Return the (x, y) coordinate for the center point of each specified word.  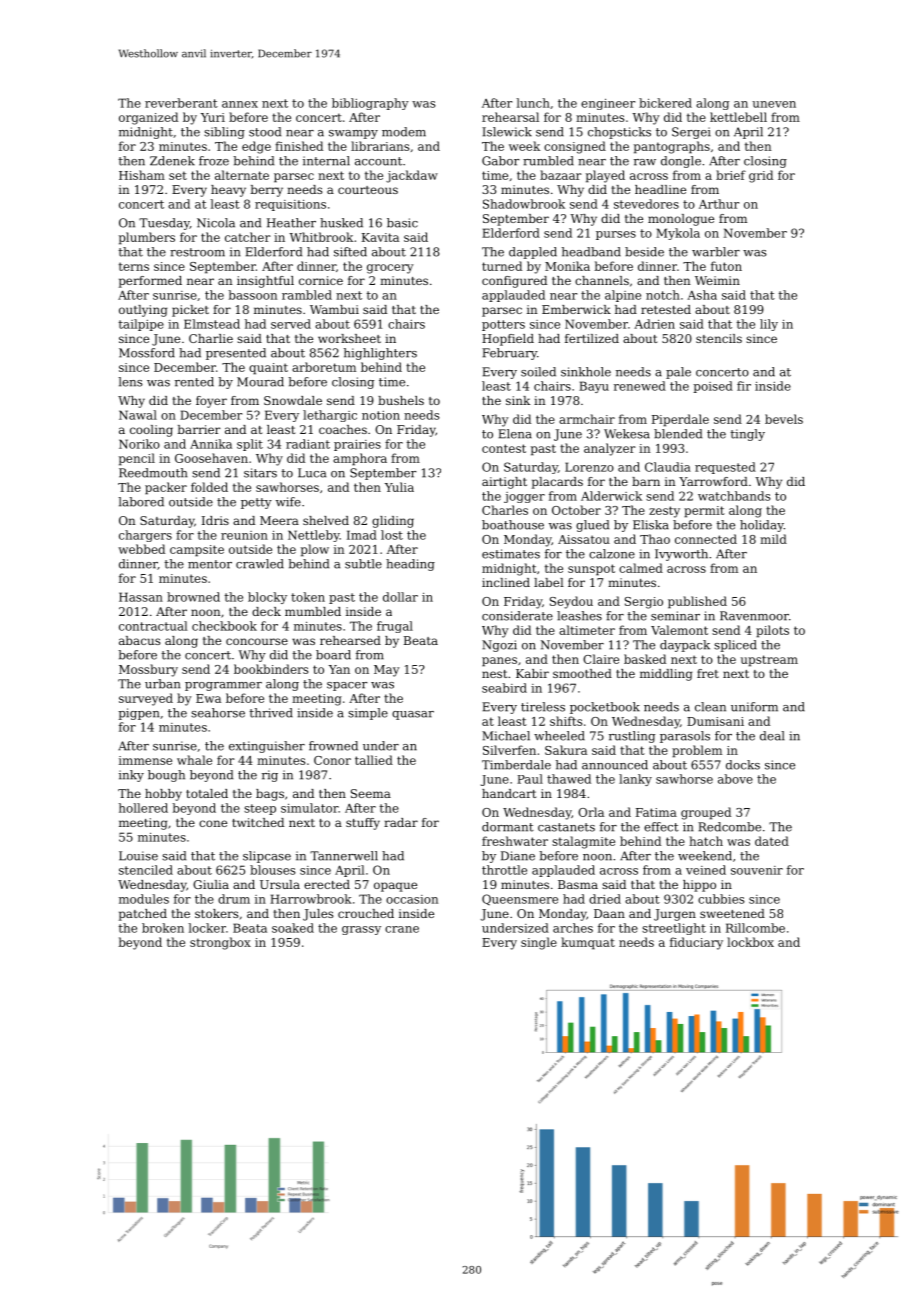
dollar (400, 597)
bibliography (370, 104)
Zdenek (172, 161)
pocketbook (605, 708)
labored (141, 502)
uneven (774, 104)
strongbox (220, 943)
